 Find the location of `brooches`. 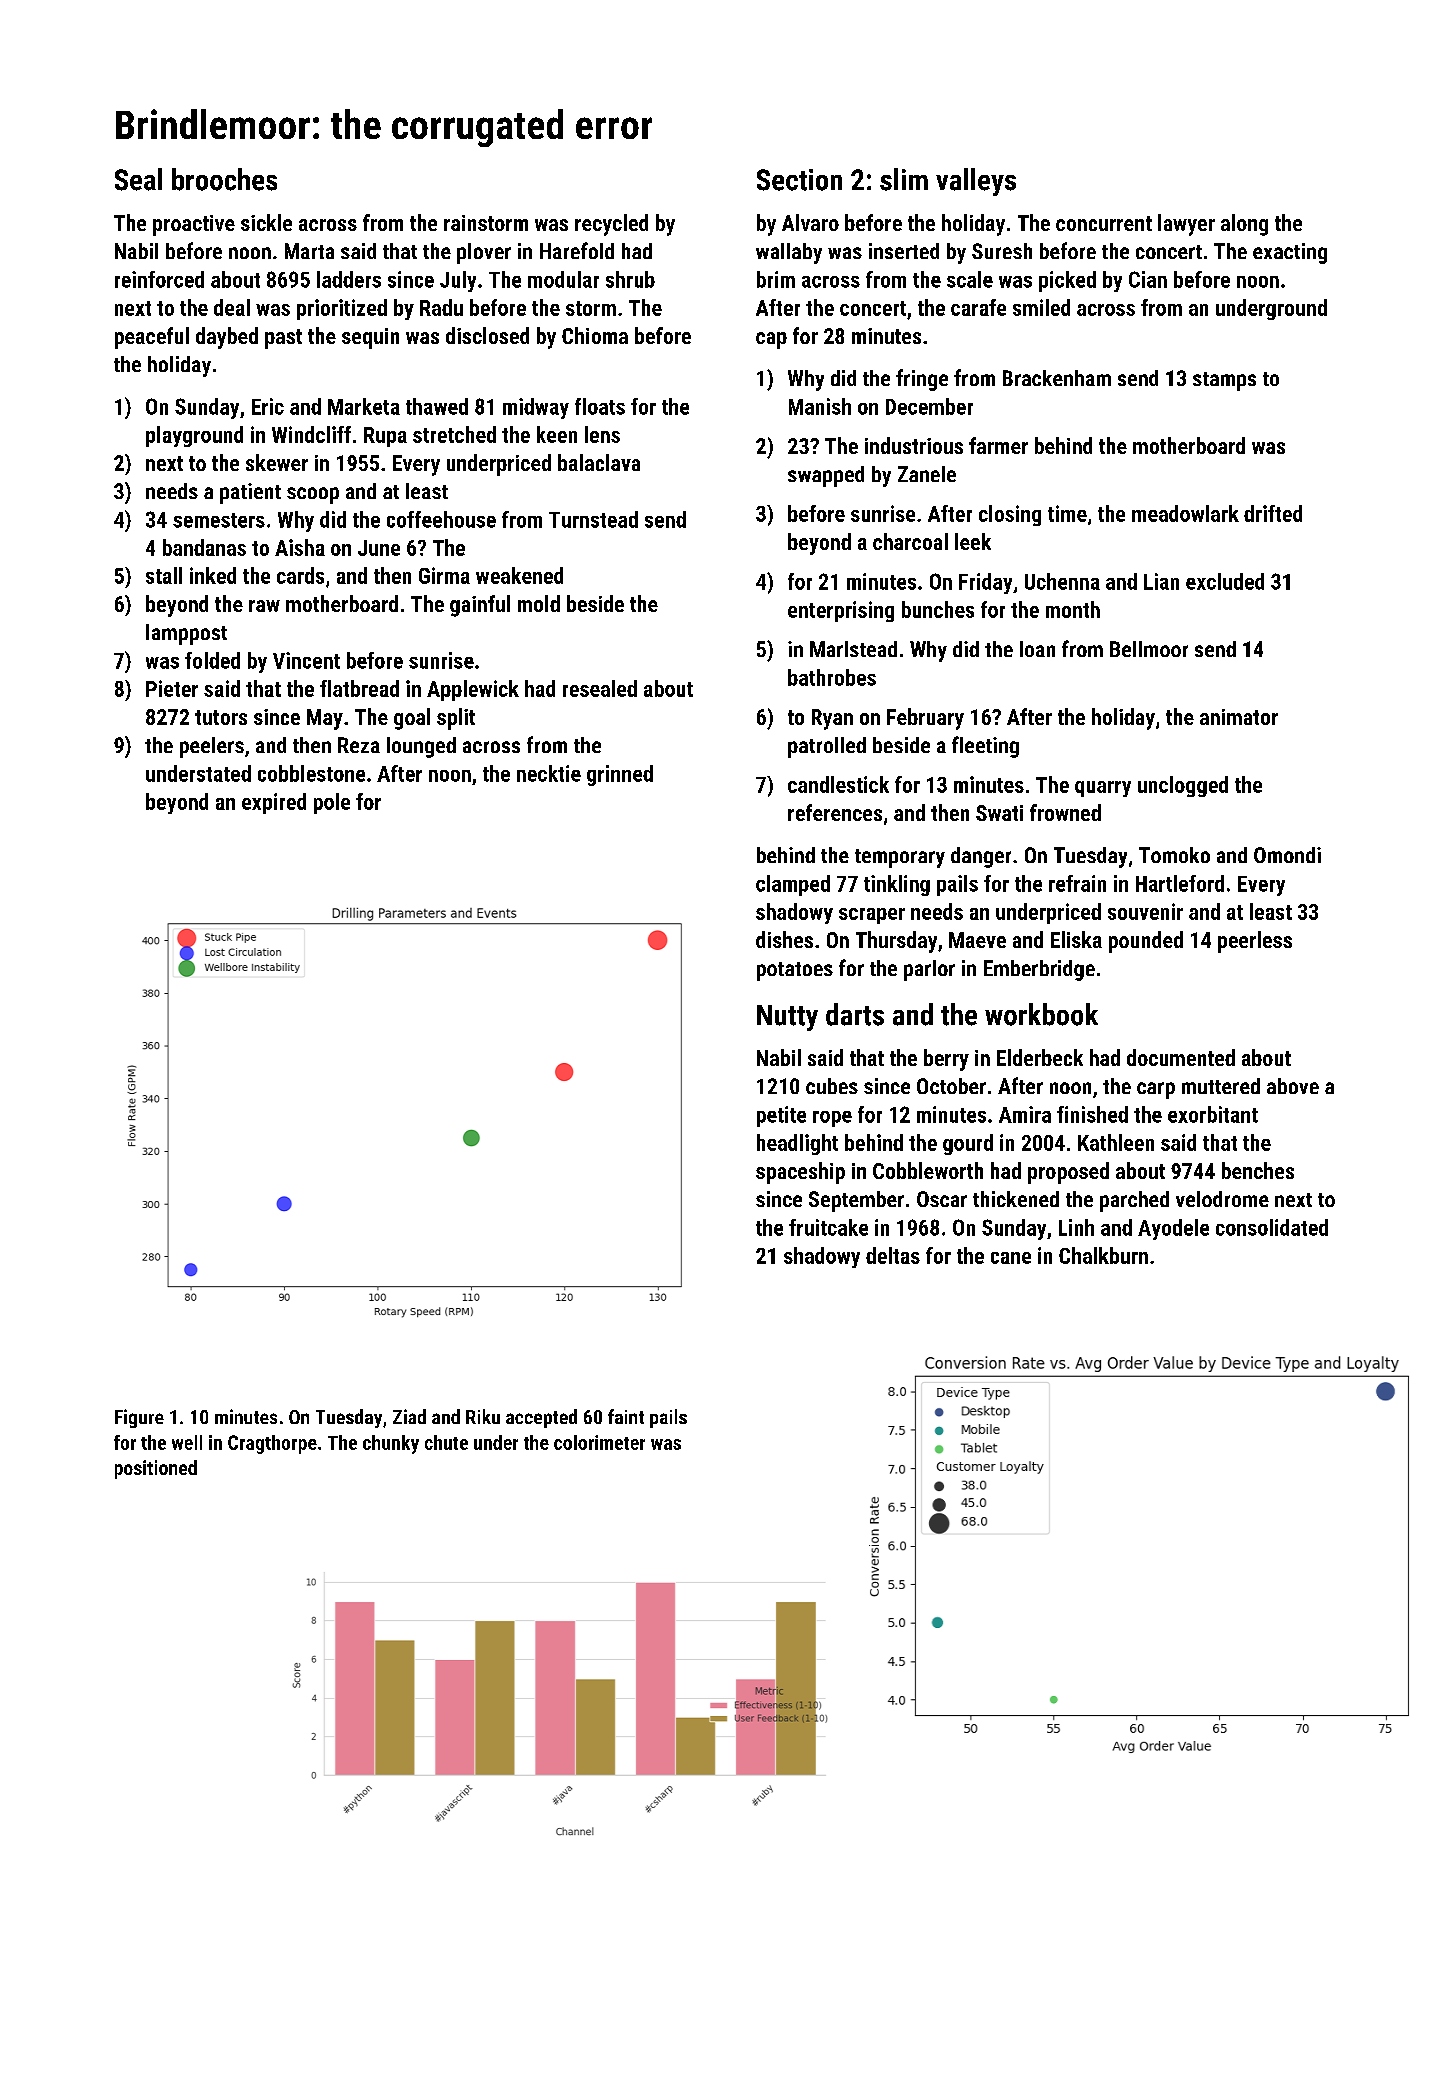

brooches is located at coordinates (224, 179).
